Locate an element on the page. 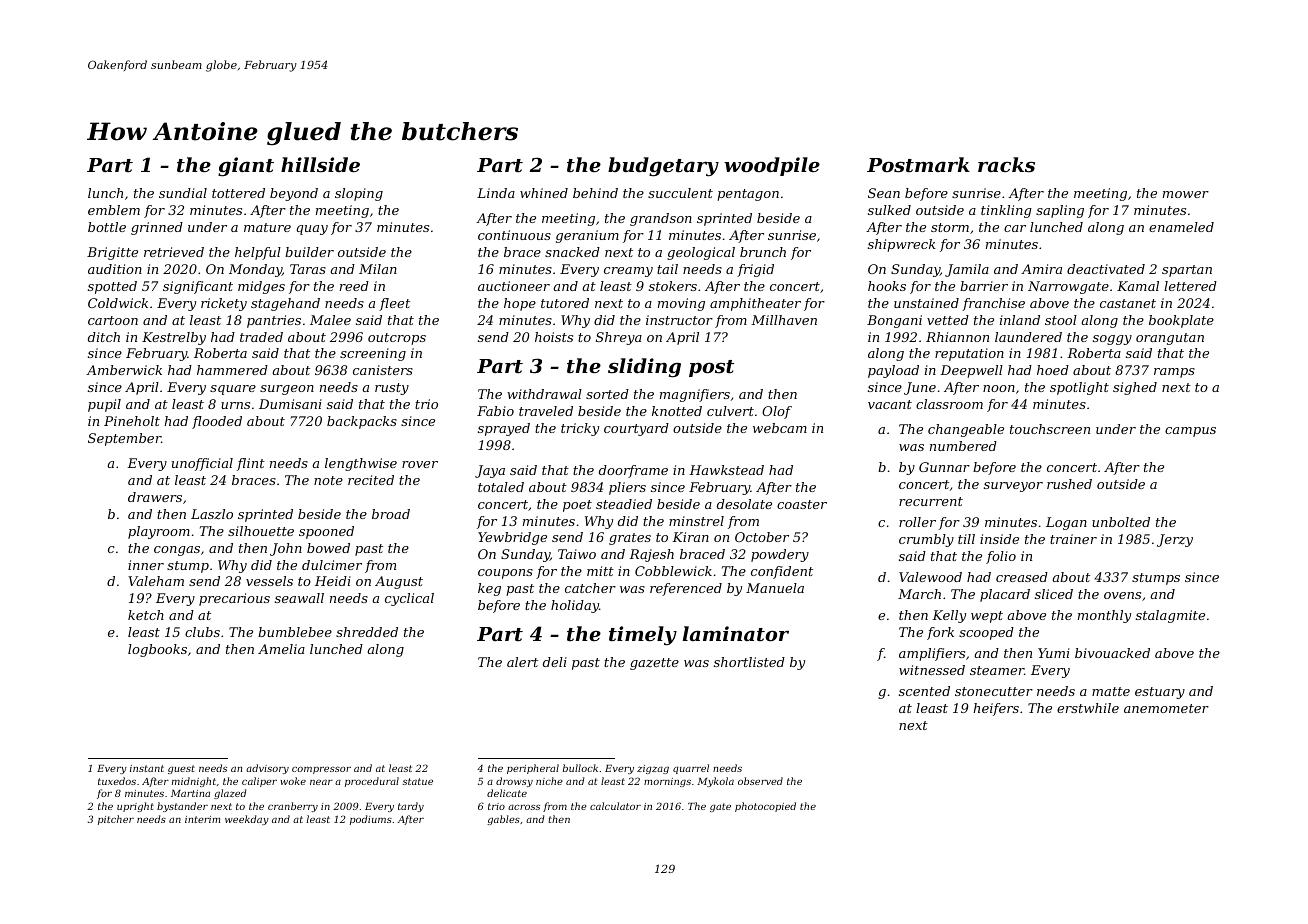 This document has height=924, width=1308. drawers is located at coordinates (155, 497).
